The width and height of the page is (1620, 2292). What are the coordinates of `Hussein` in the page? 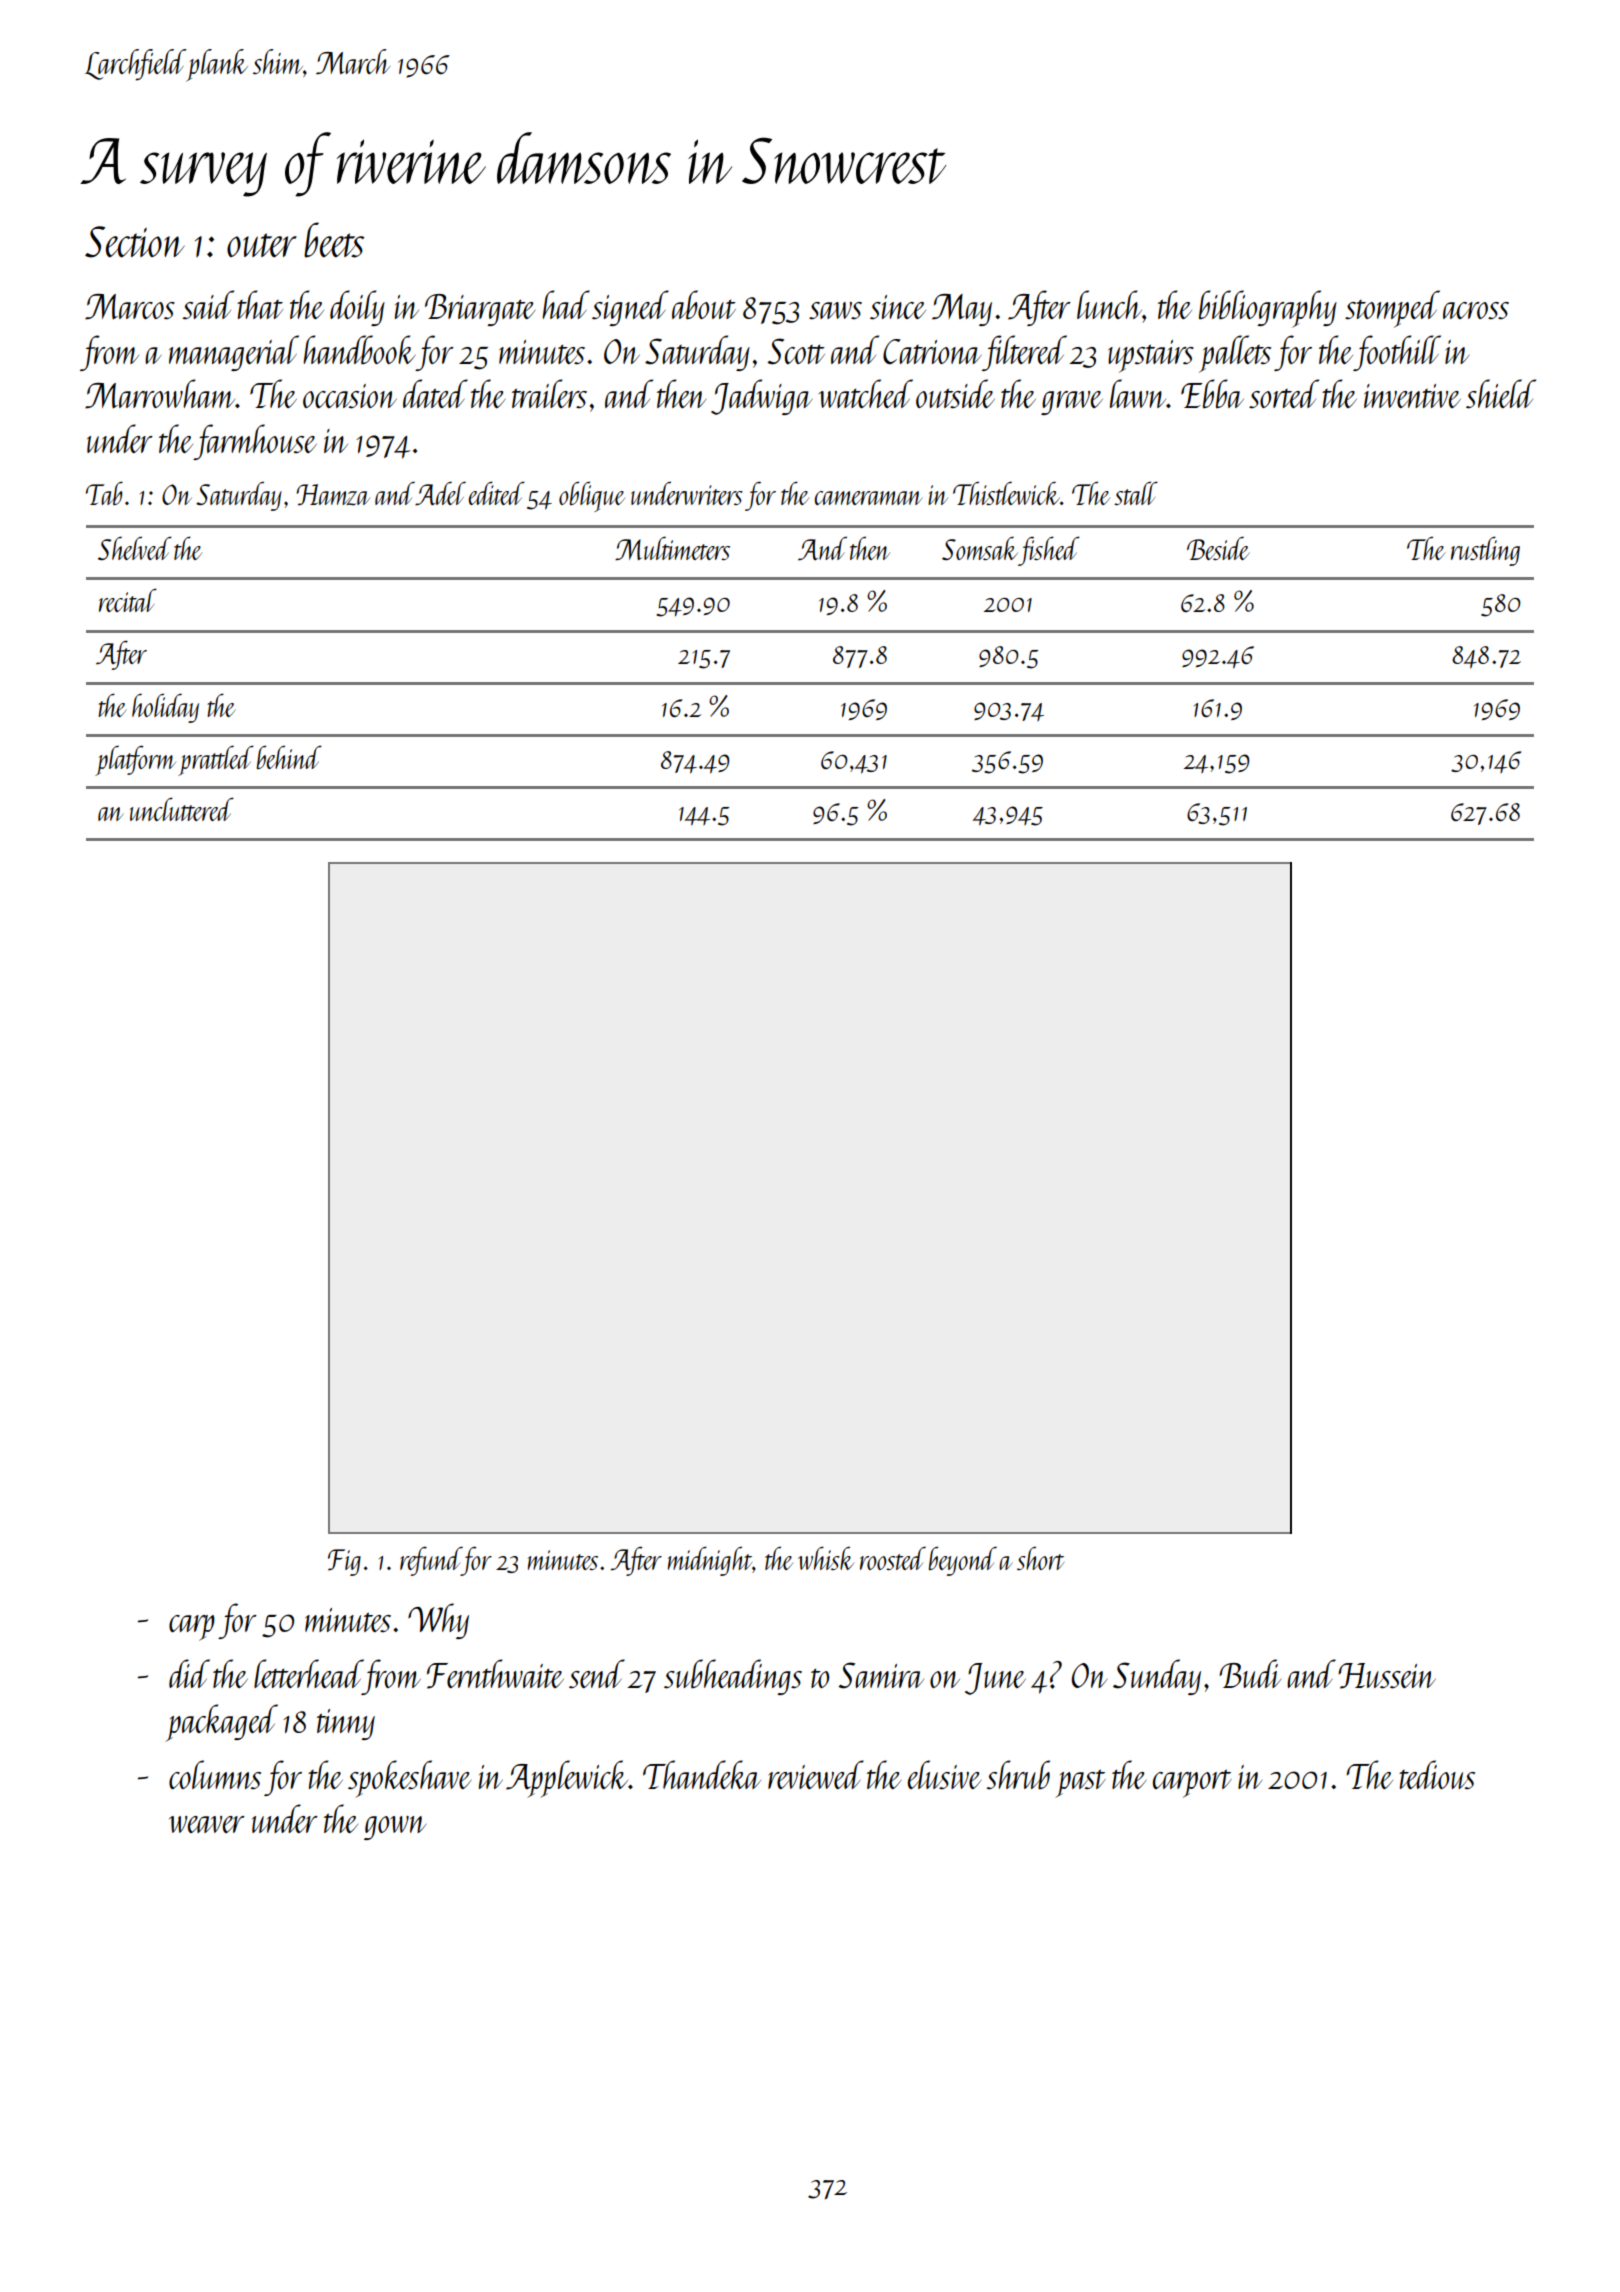 It's located at (1387, 1676).
